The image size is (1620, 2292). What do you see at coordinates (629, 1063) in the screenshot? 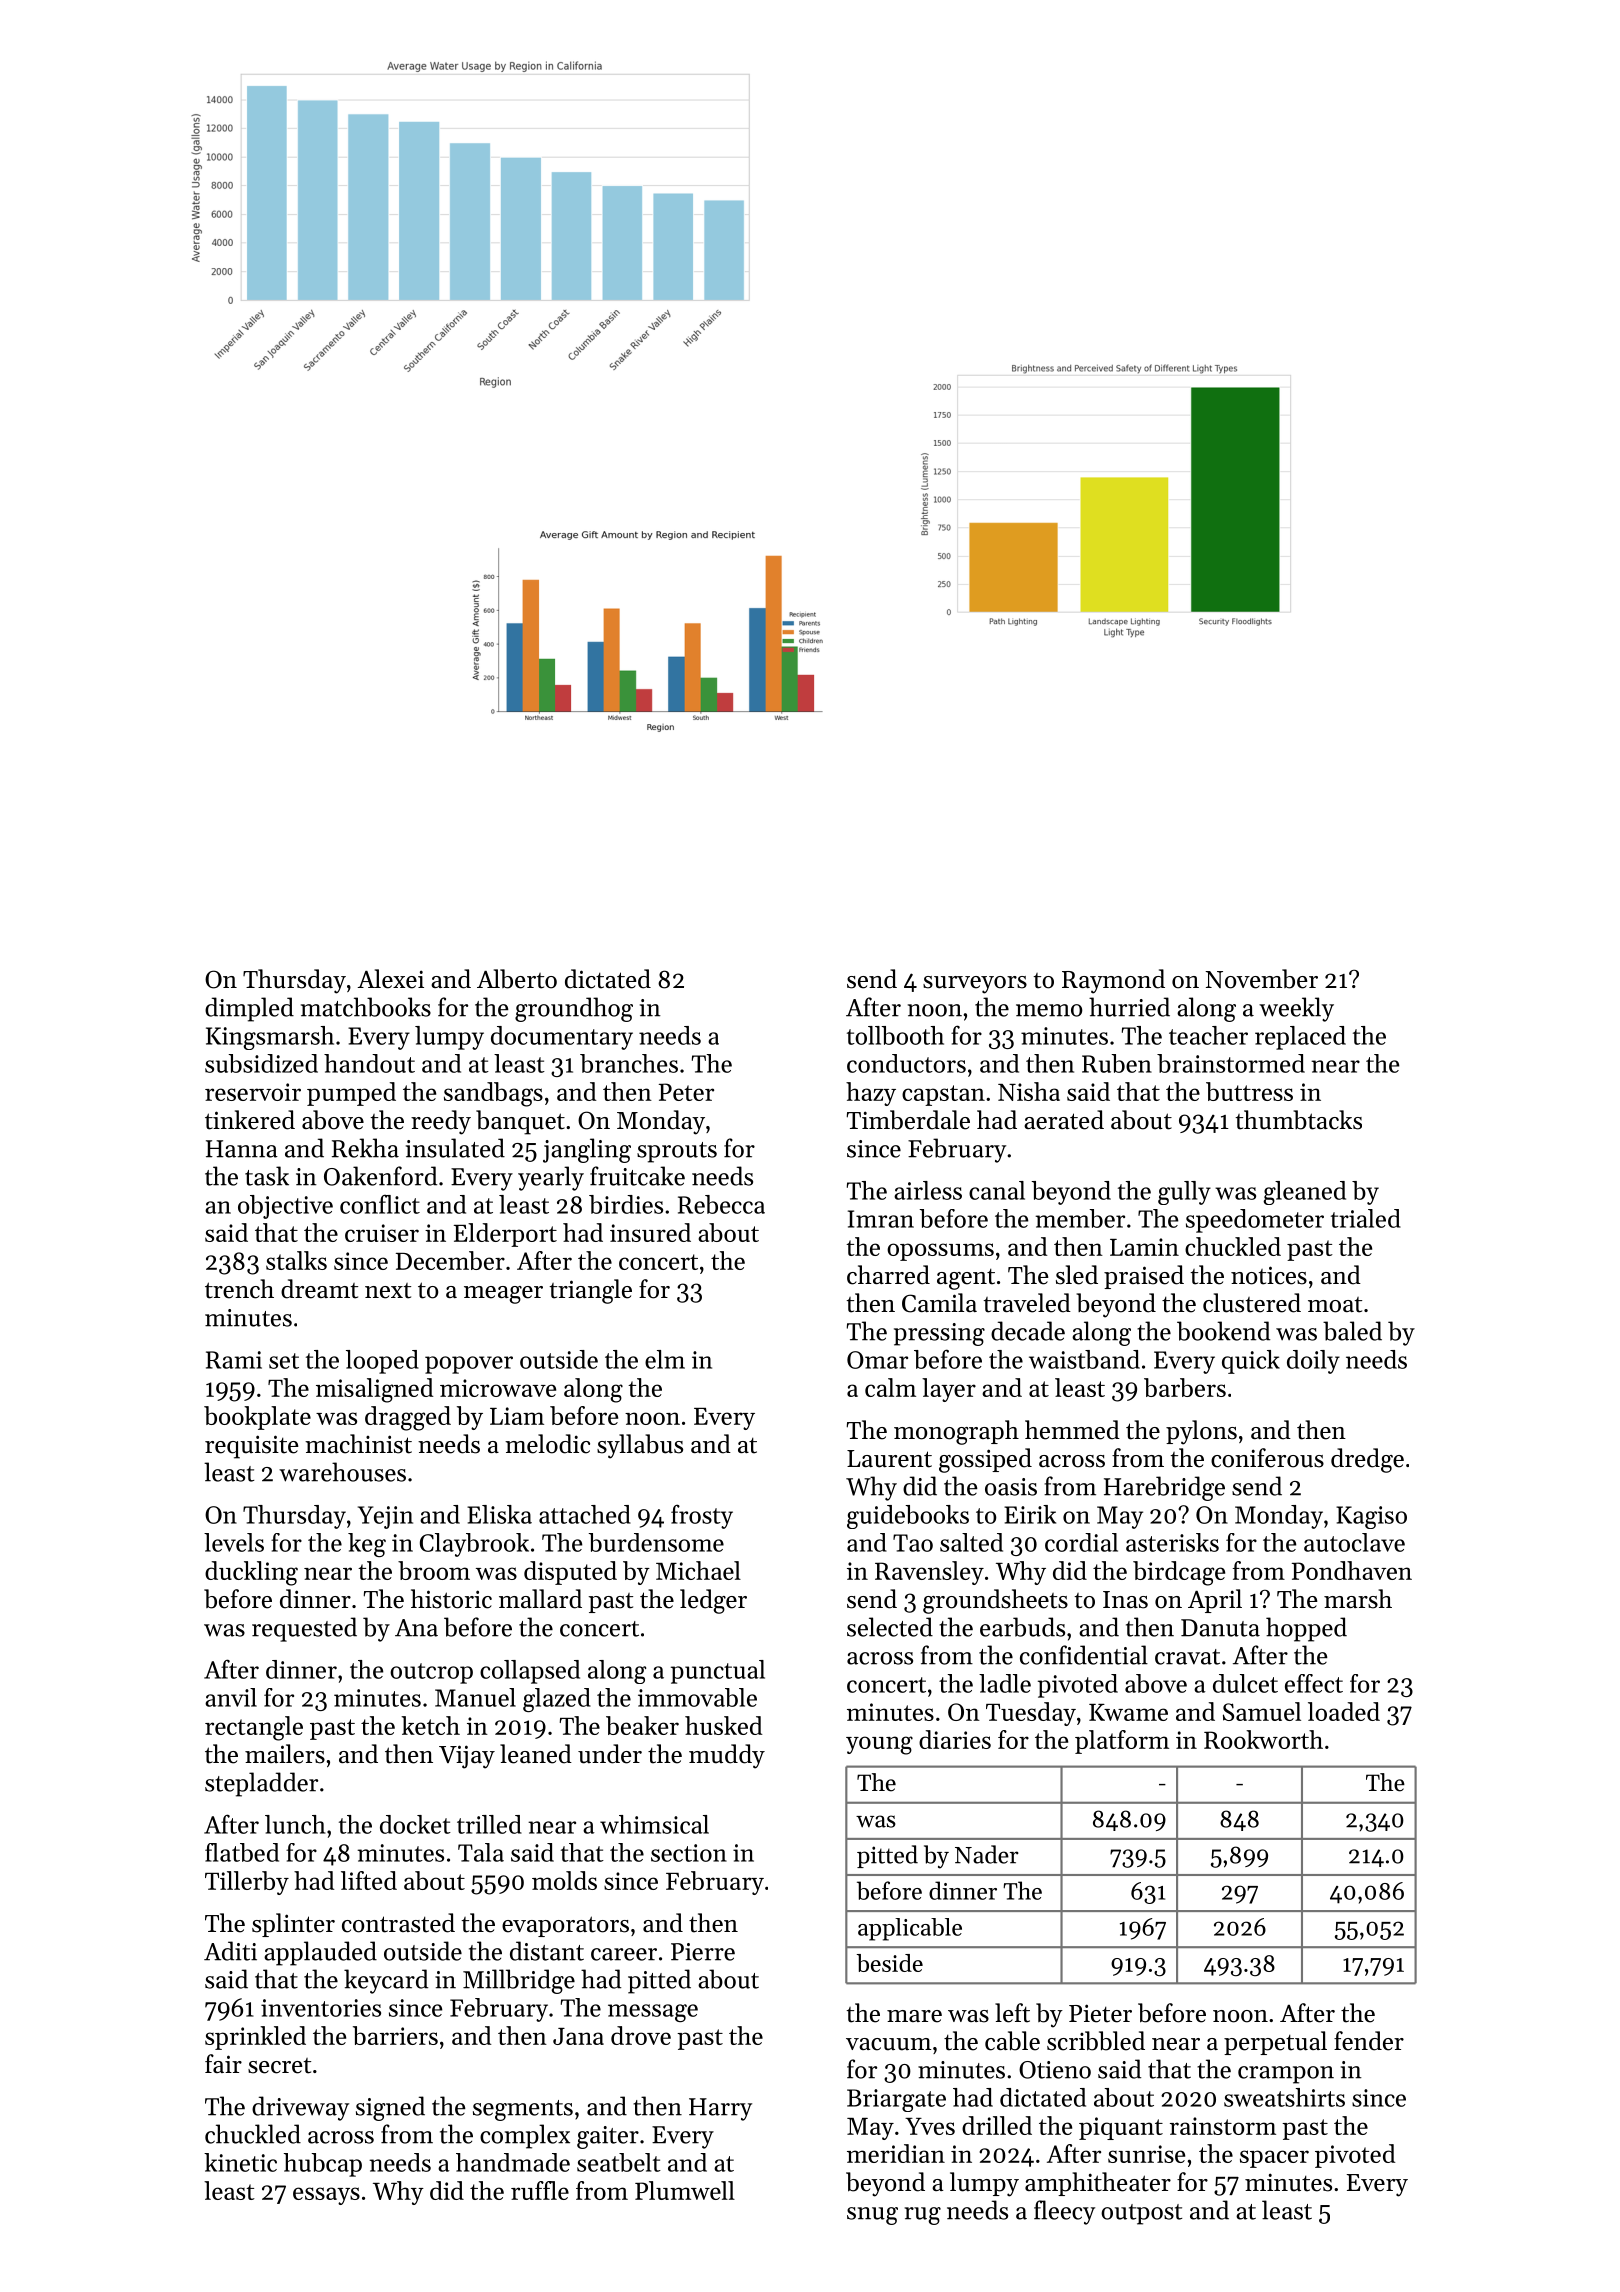
I see `branches` at bounding box center [629, 1063].
